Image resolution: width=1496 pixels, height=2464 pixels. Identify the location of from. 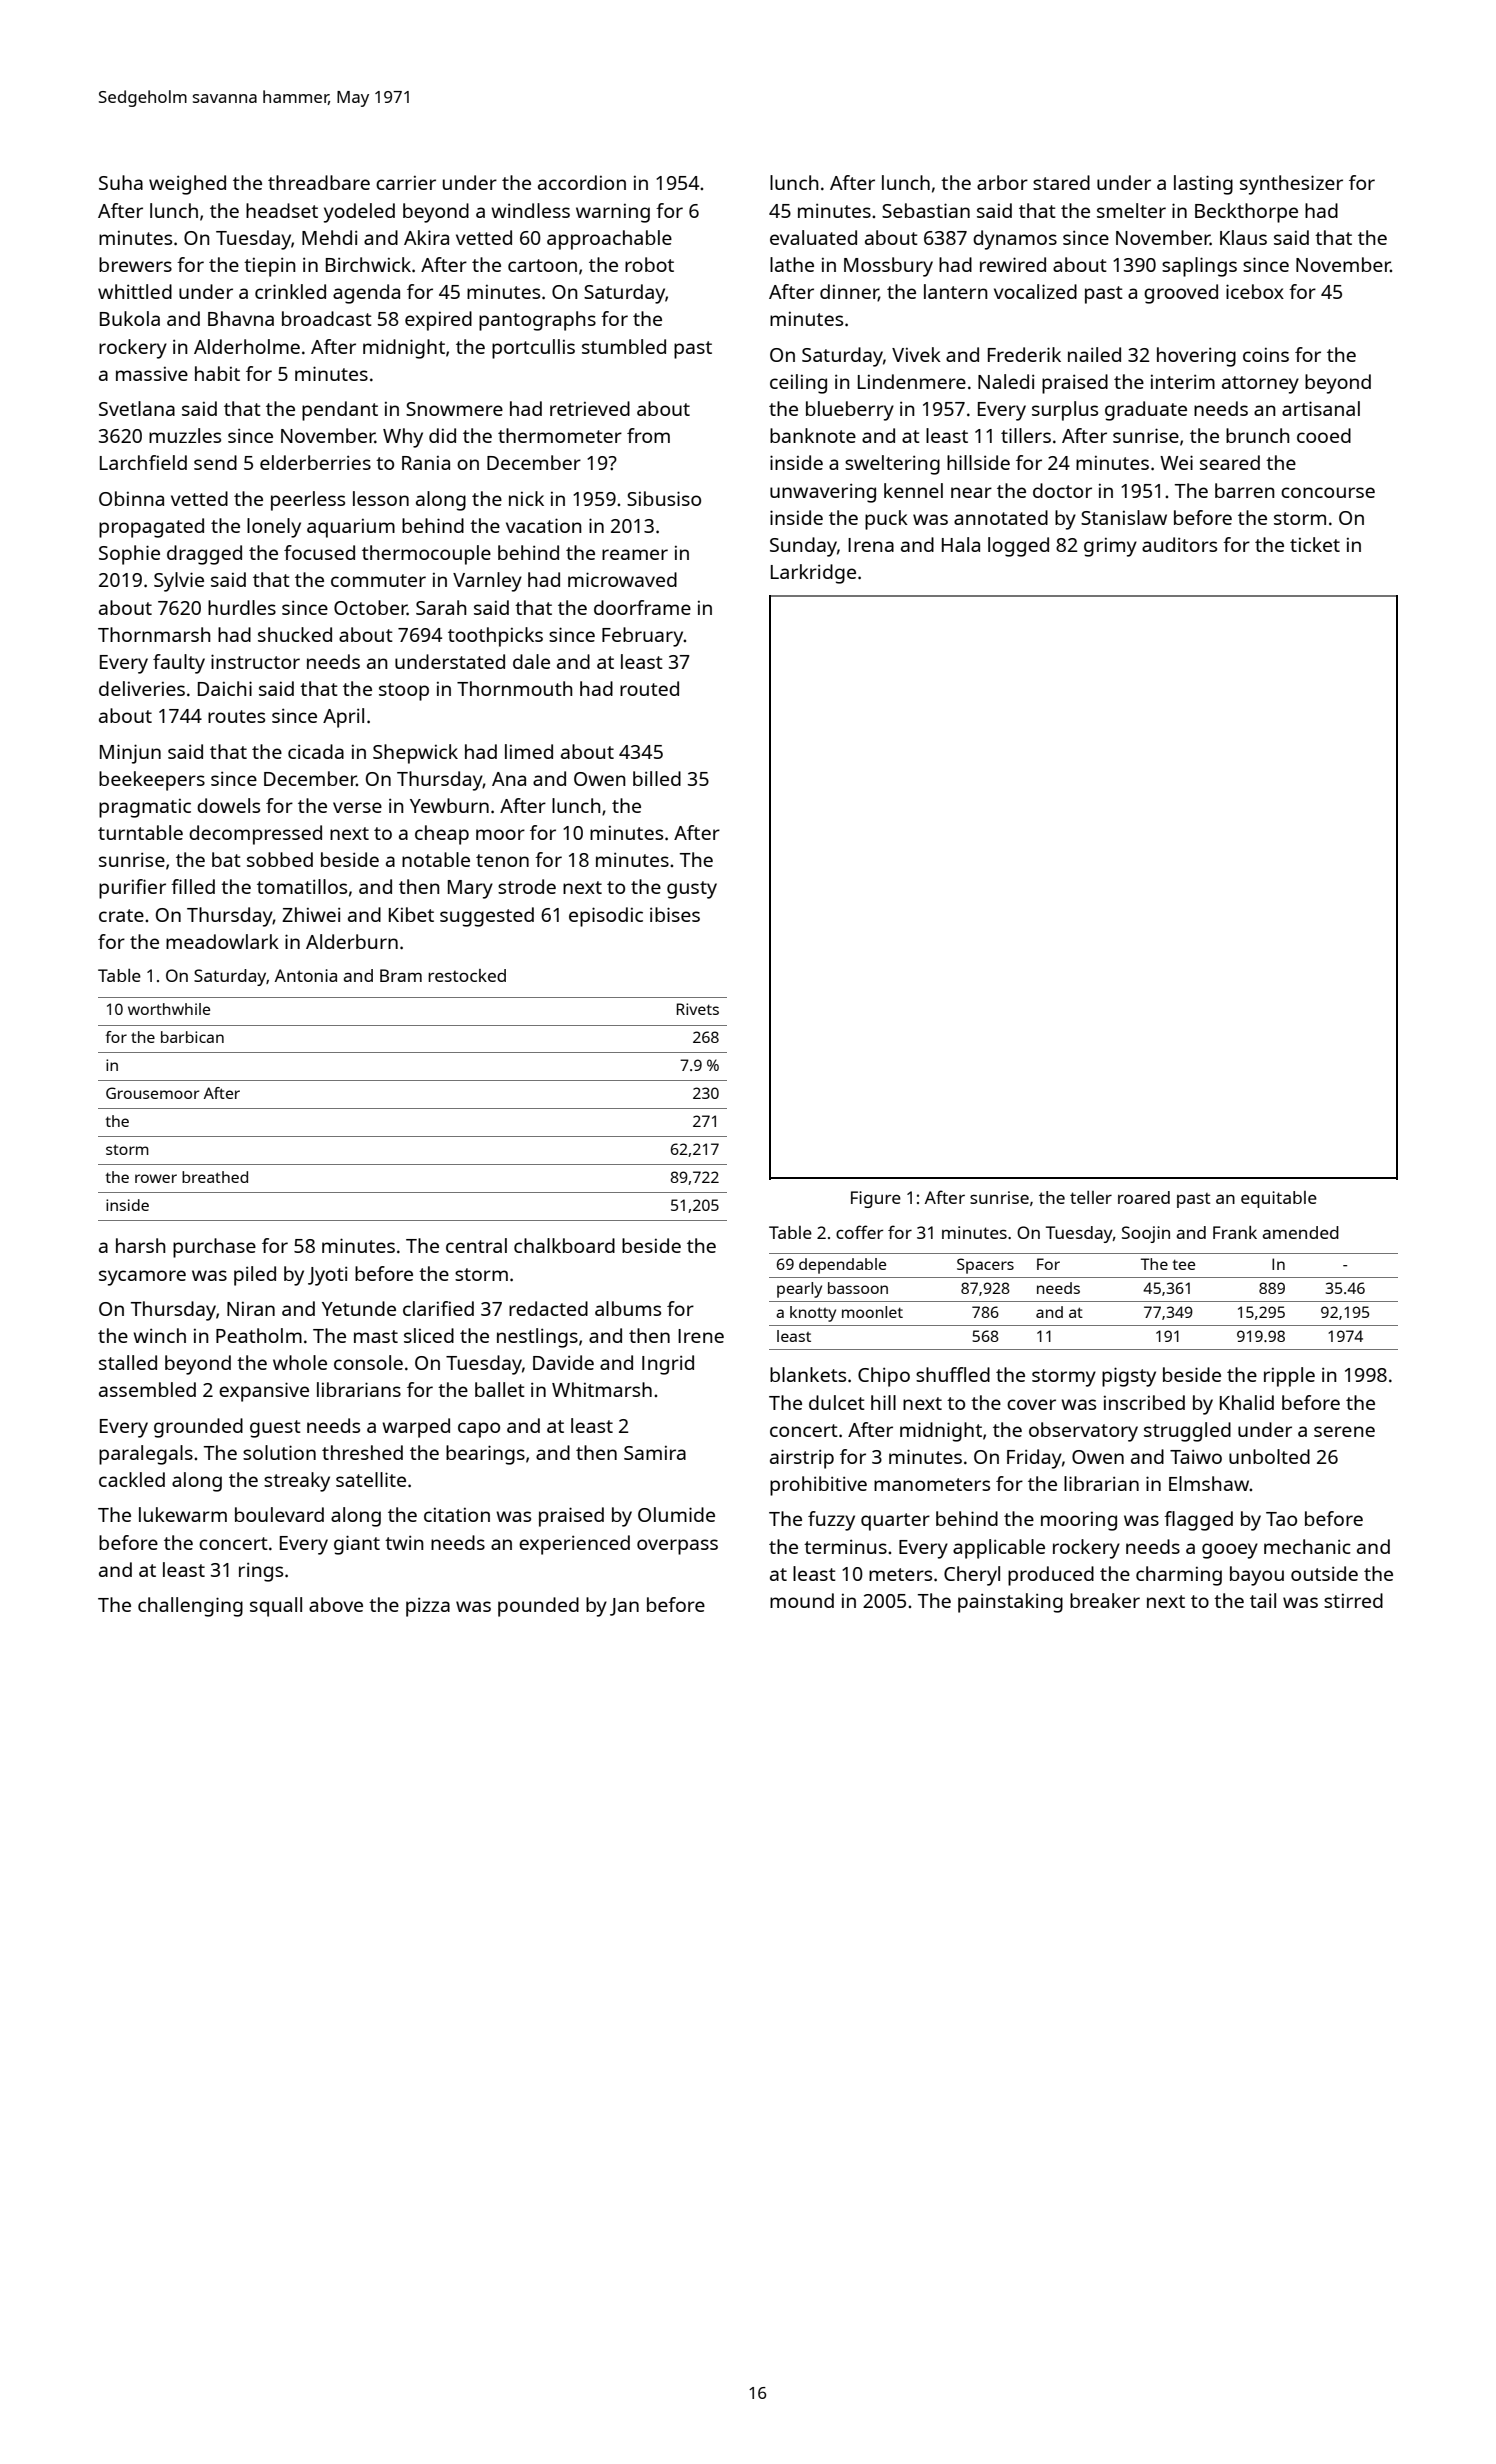
(648, 435).
